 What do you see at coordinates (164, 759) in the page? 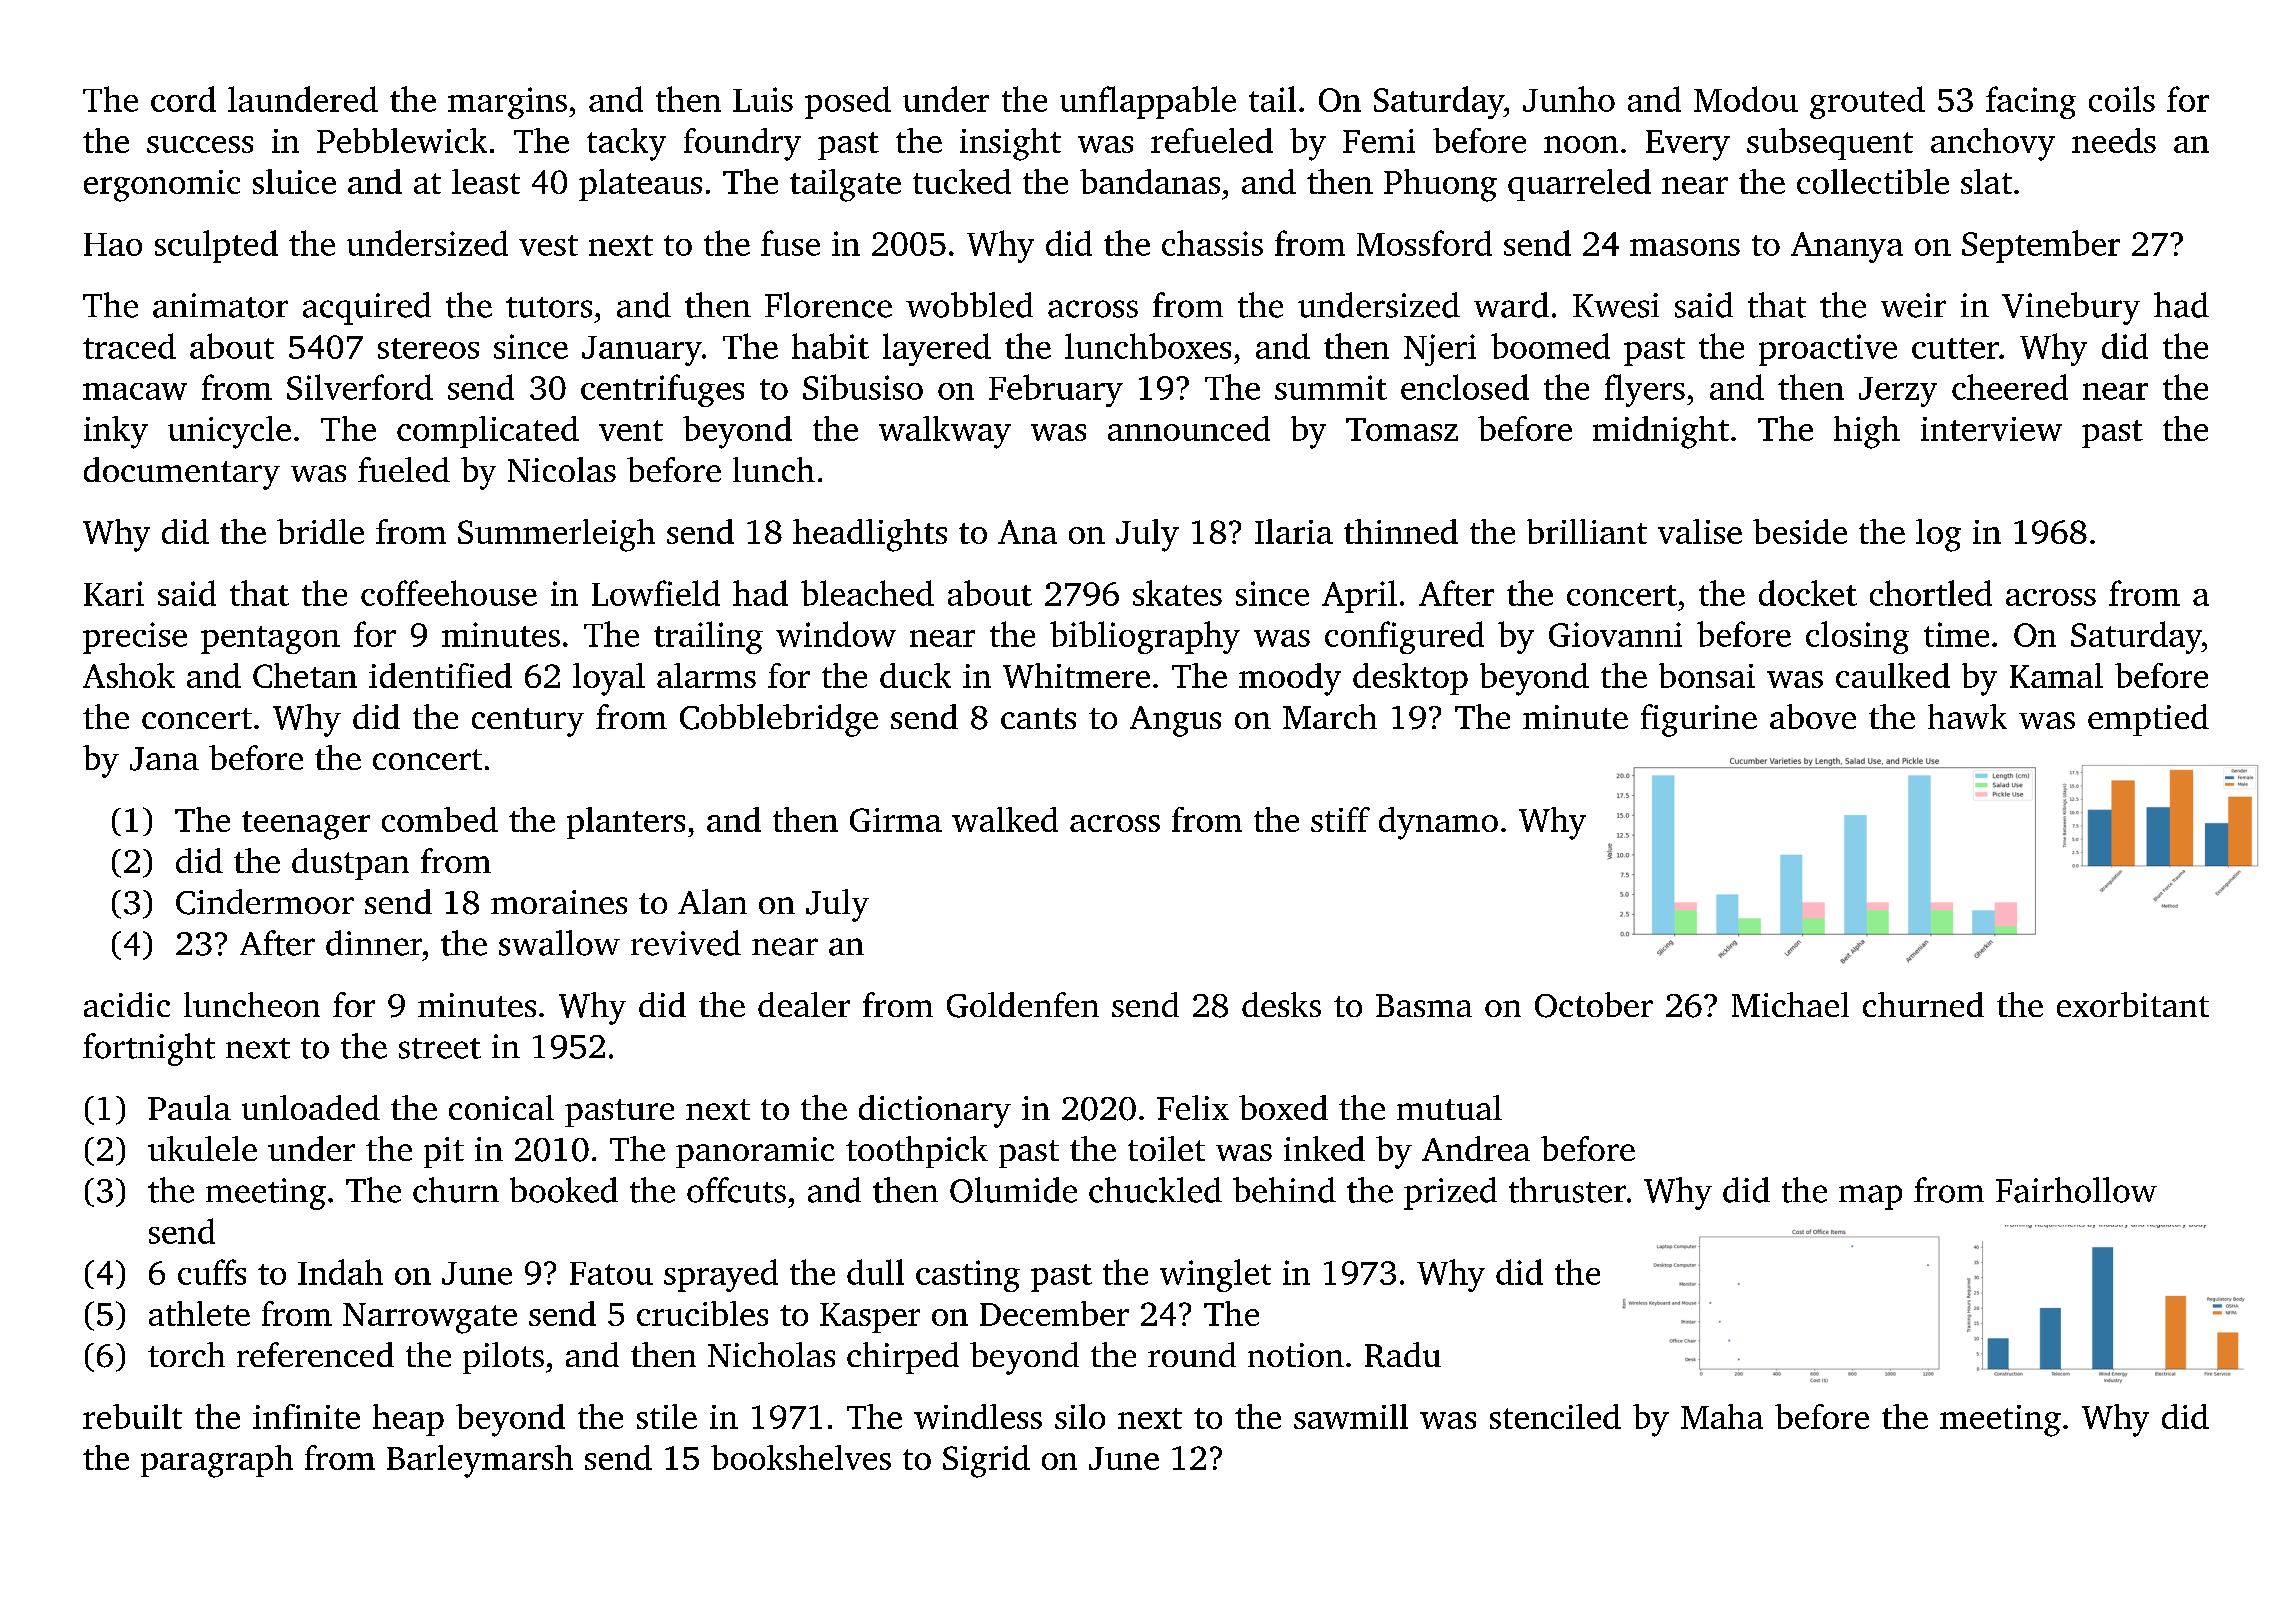
I see `Jana` at bounding box center [164, 759].
